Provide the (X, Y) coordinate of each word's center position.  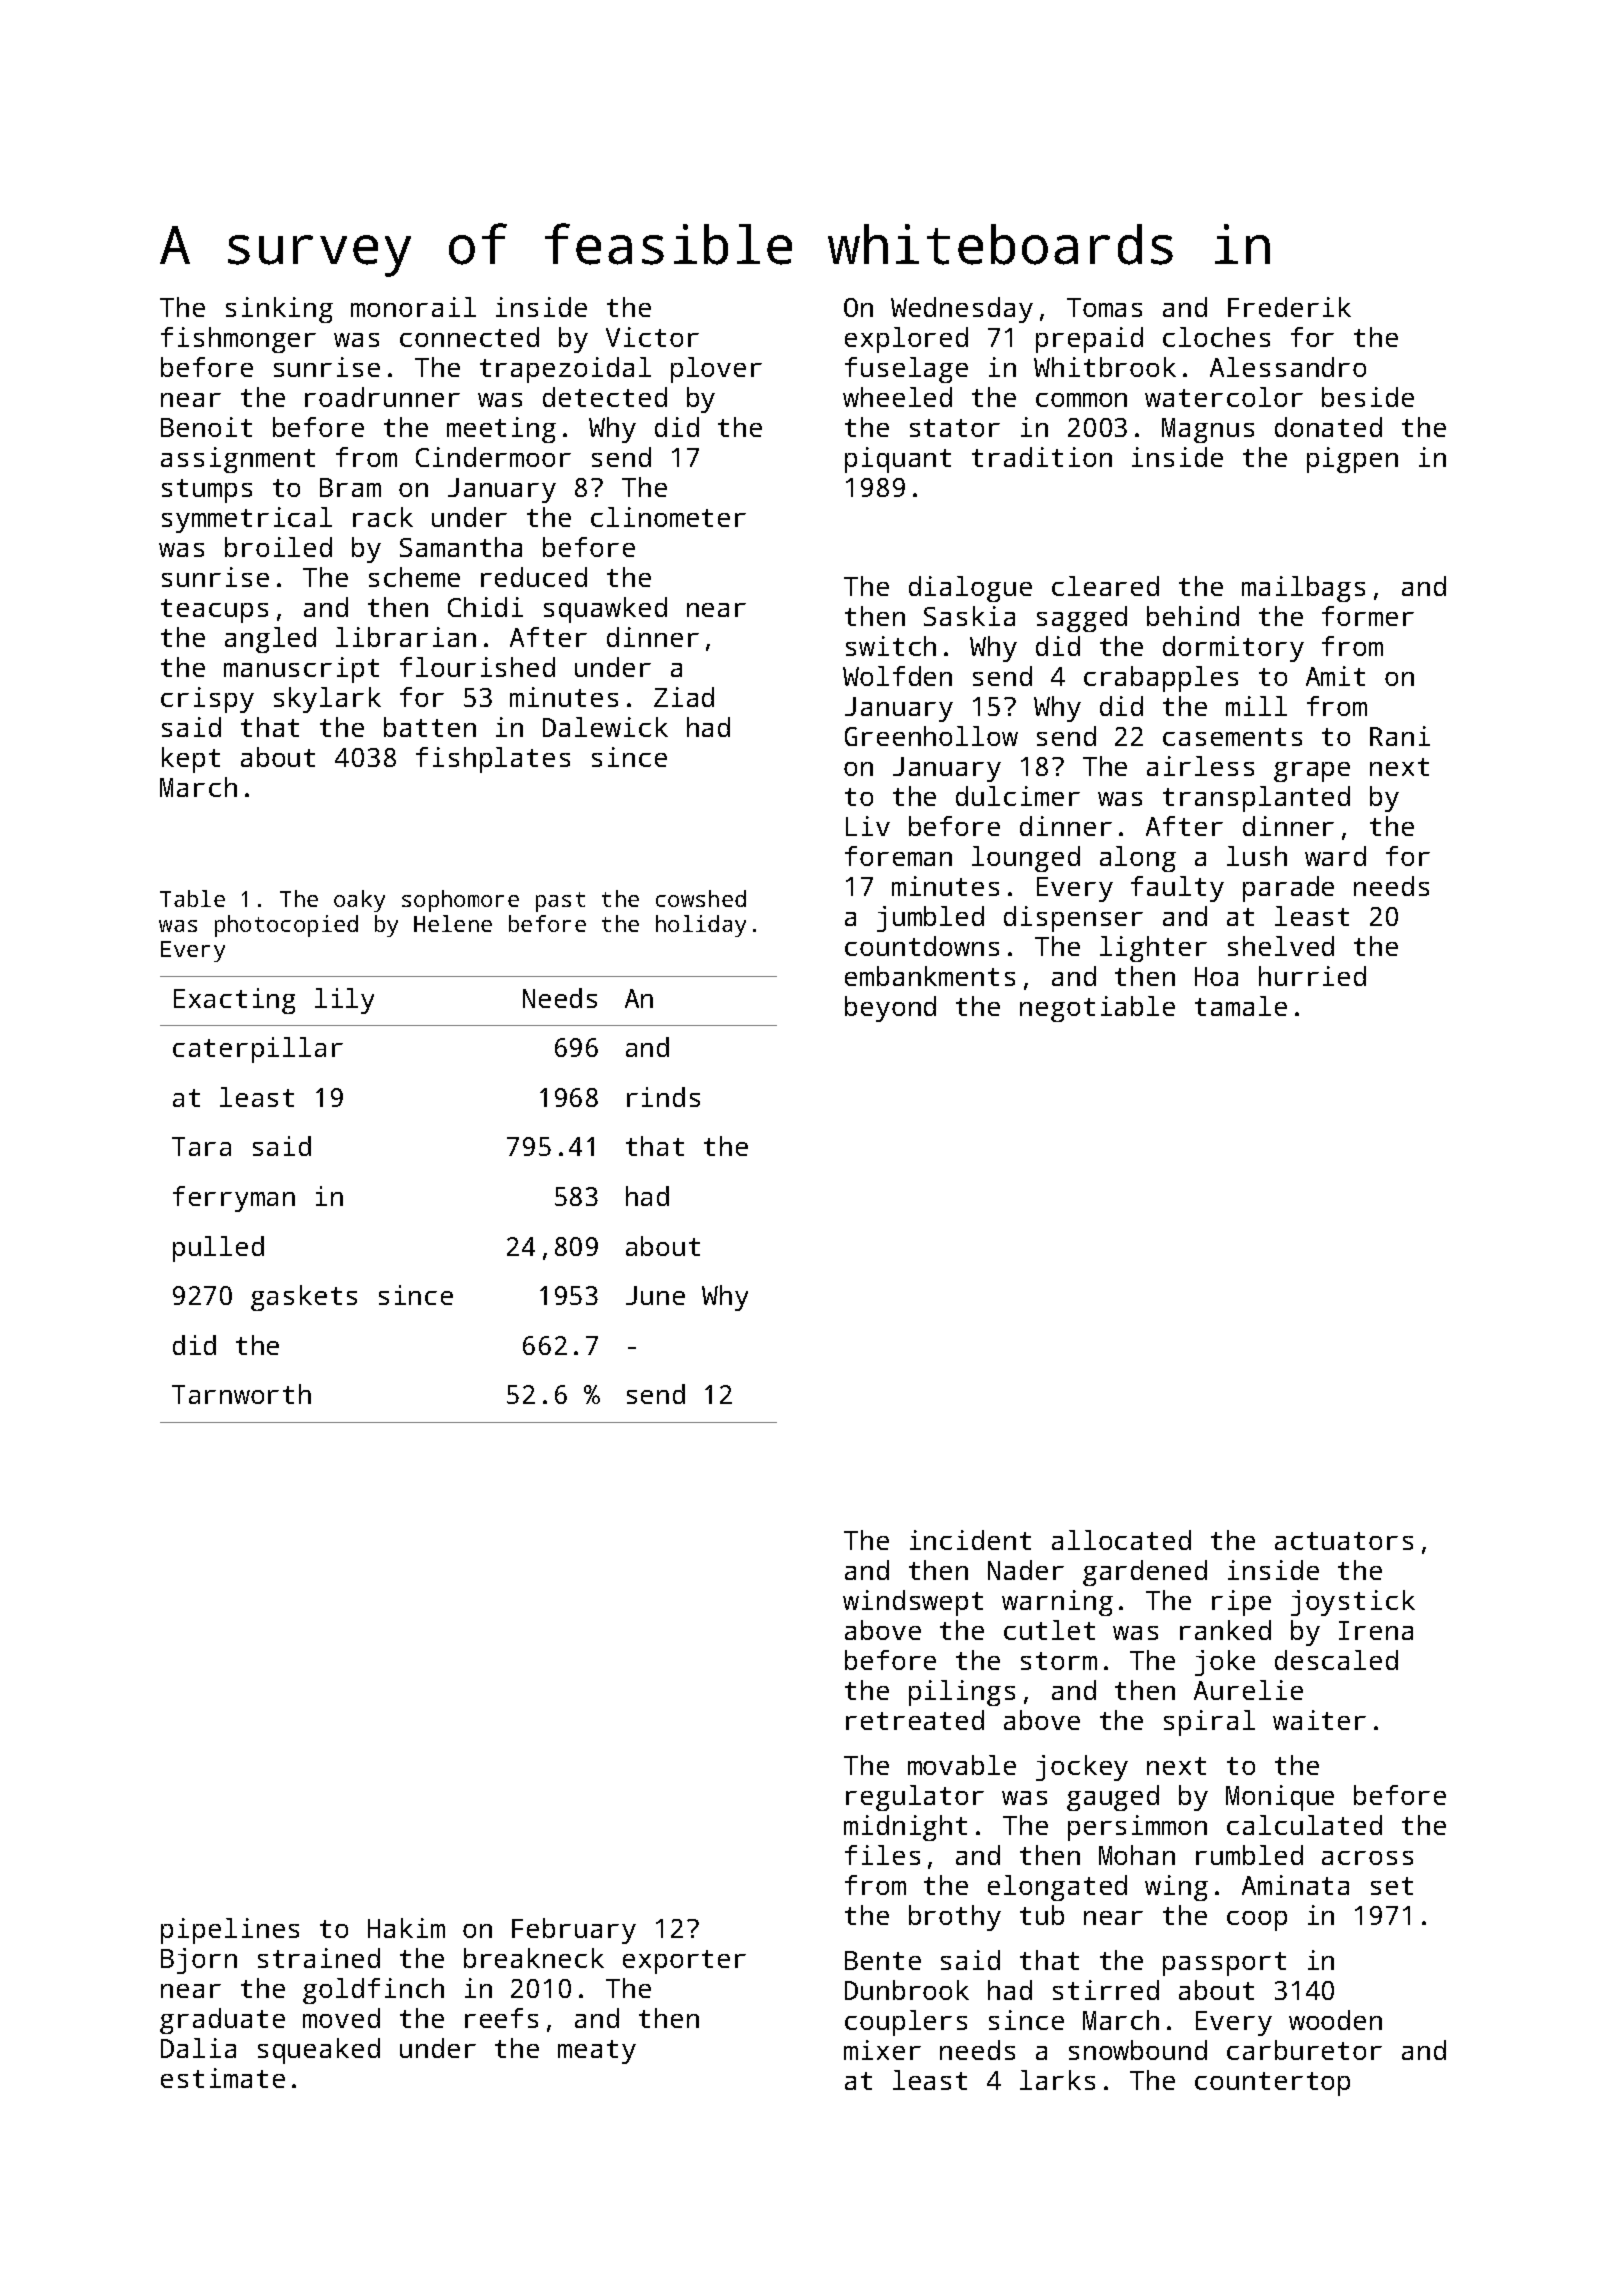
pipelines (230, 1931)
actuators (1344, 1541)
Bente (883, 1960)
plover (716, 370)
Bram (350, 487)
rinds (663, 1097)
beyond (890, 1009)
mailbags (1303, 589)
